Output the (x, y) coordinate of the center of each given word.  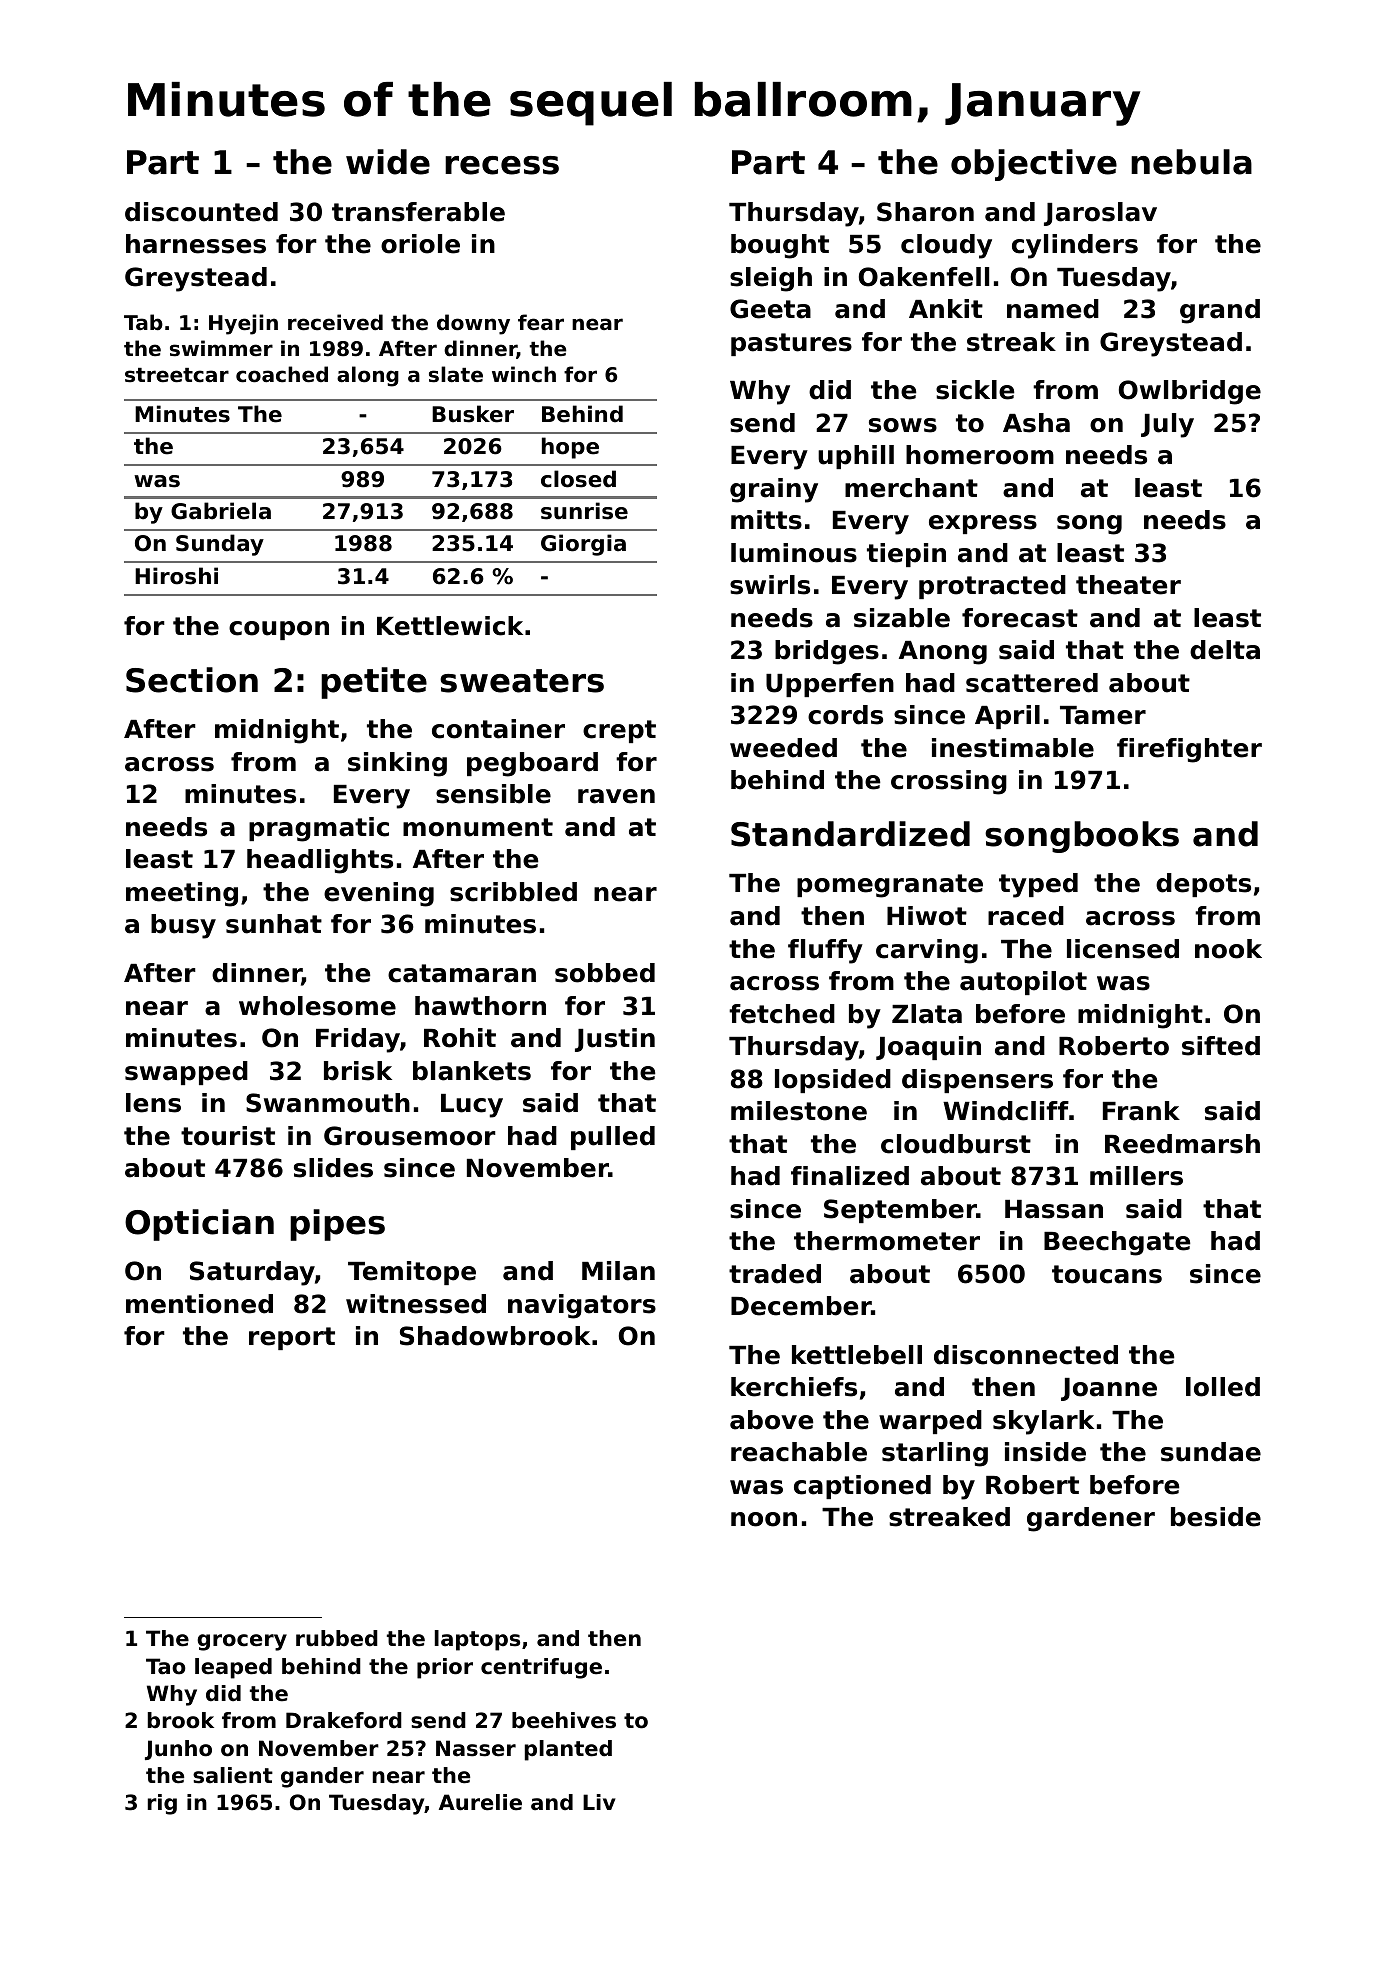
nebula (1191, 162)
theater (1128, 585)
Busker (473, 414)
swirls (770, 585)
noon (764, 1519)
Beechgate (1117, 1243)
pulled (613, 1138)
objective (1034, 165)
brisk (358, 1071)
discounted (201, 212)
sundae (1211, 1452)
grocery (242, 1642)
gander (322, 1777)
